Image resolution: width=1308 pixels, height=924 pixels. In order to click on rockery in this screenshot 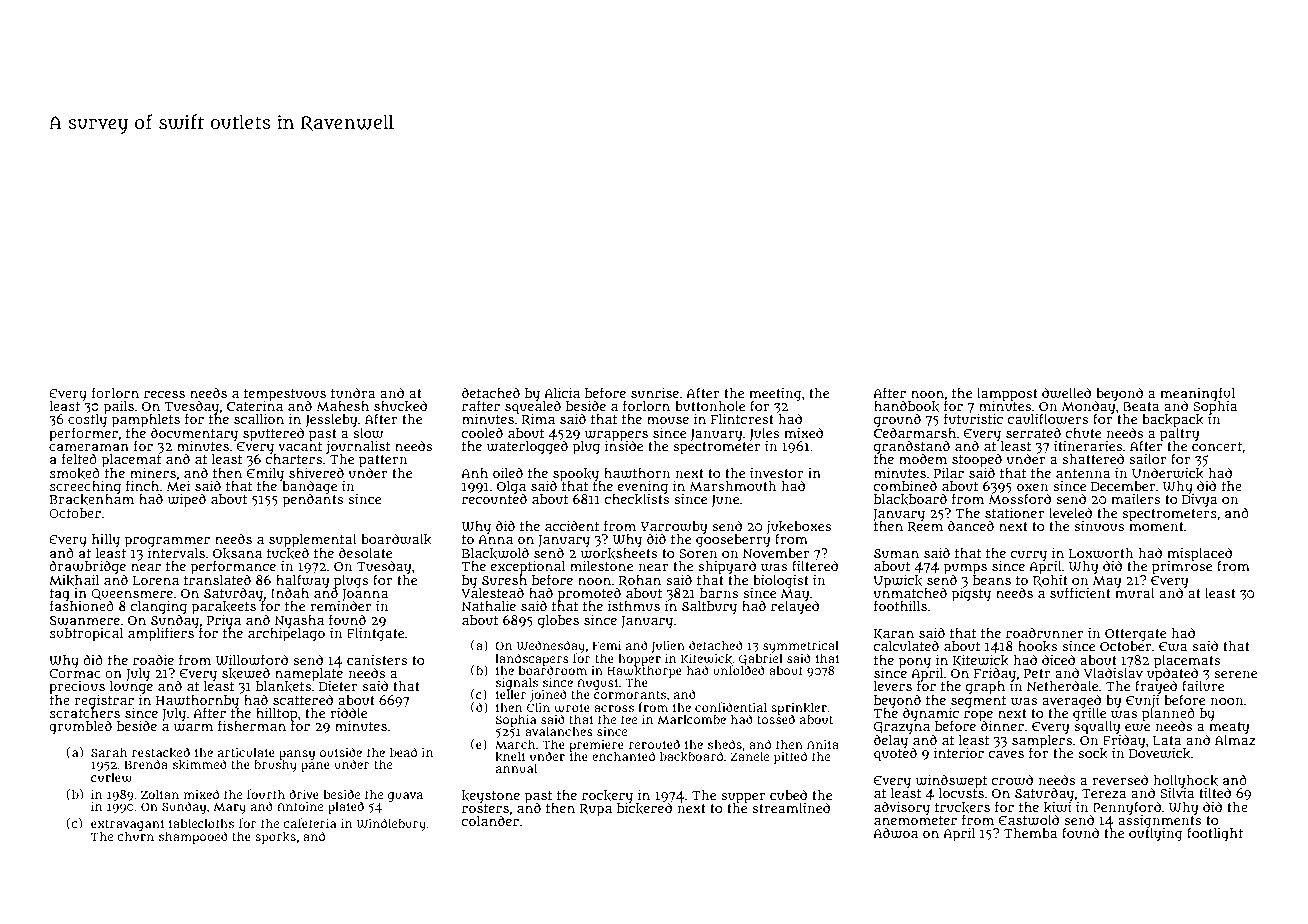, I will do `click(607, 796)`.
